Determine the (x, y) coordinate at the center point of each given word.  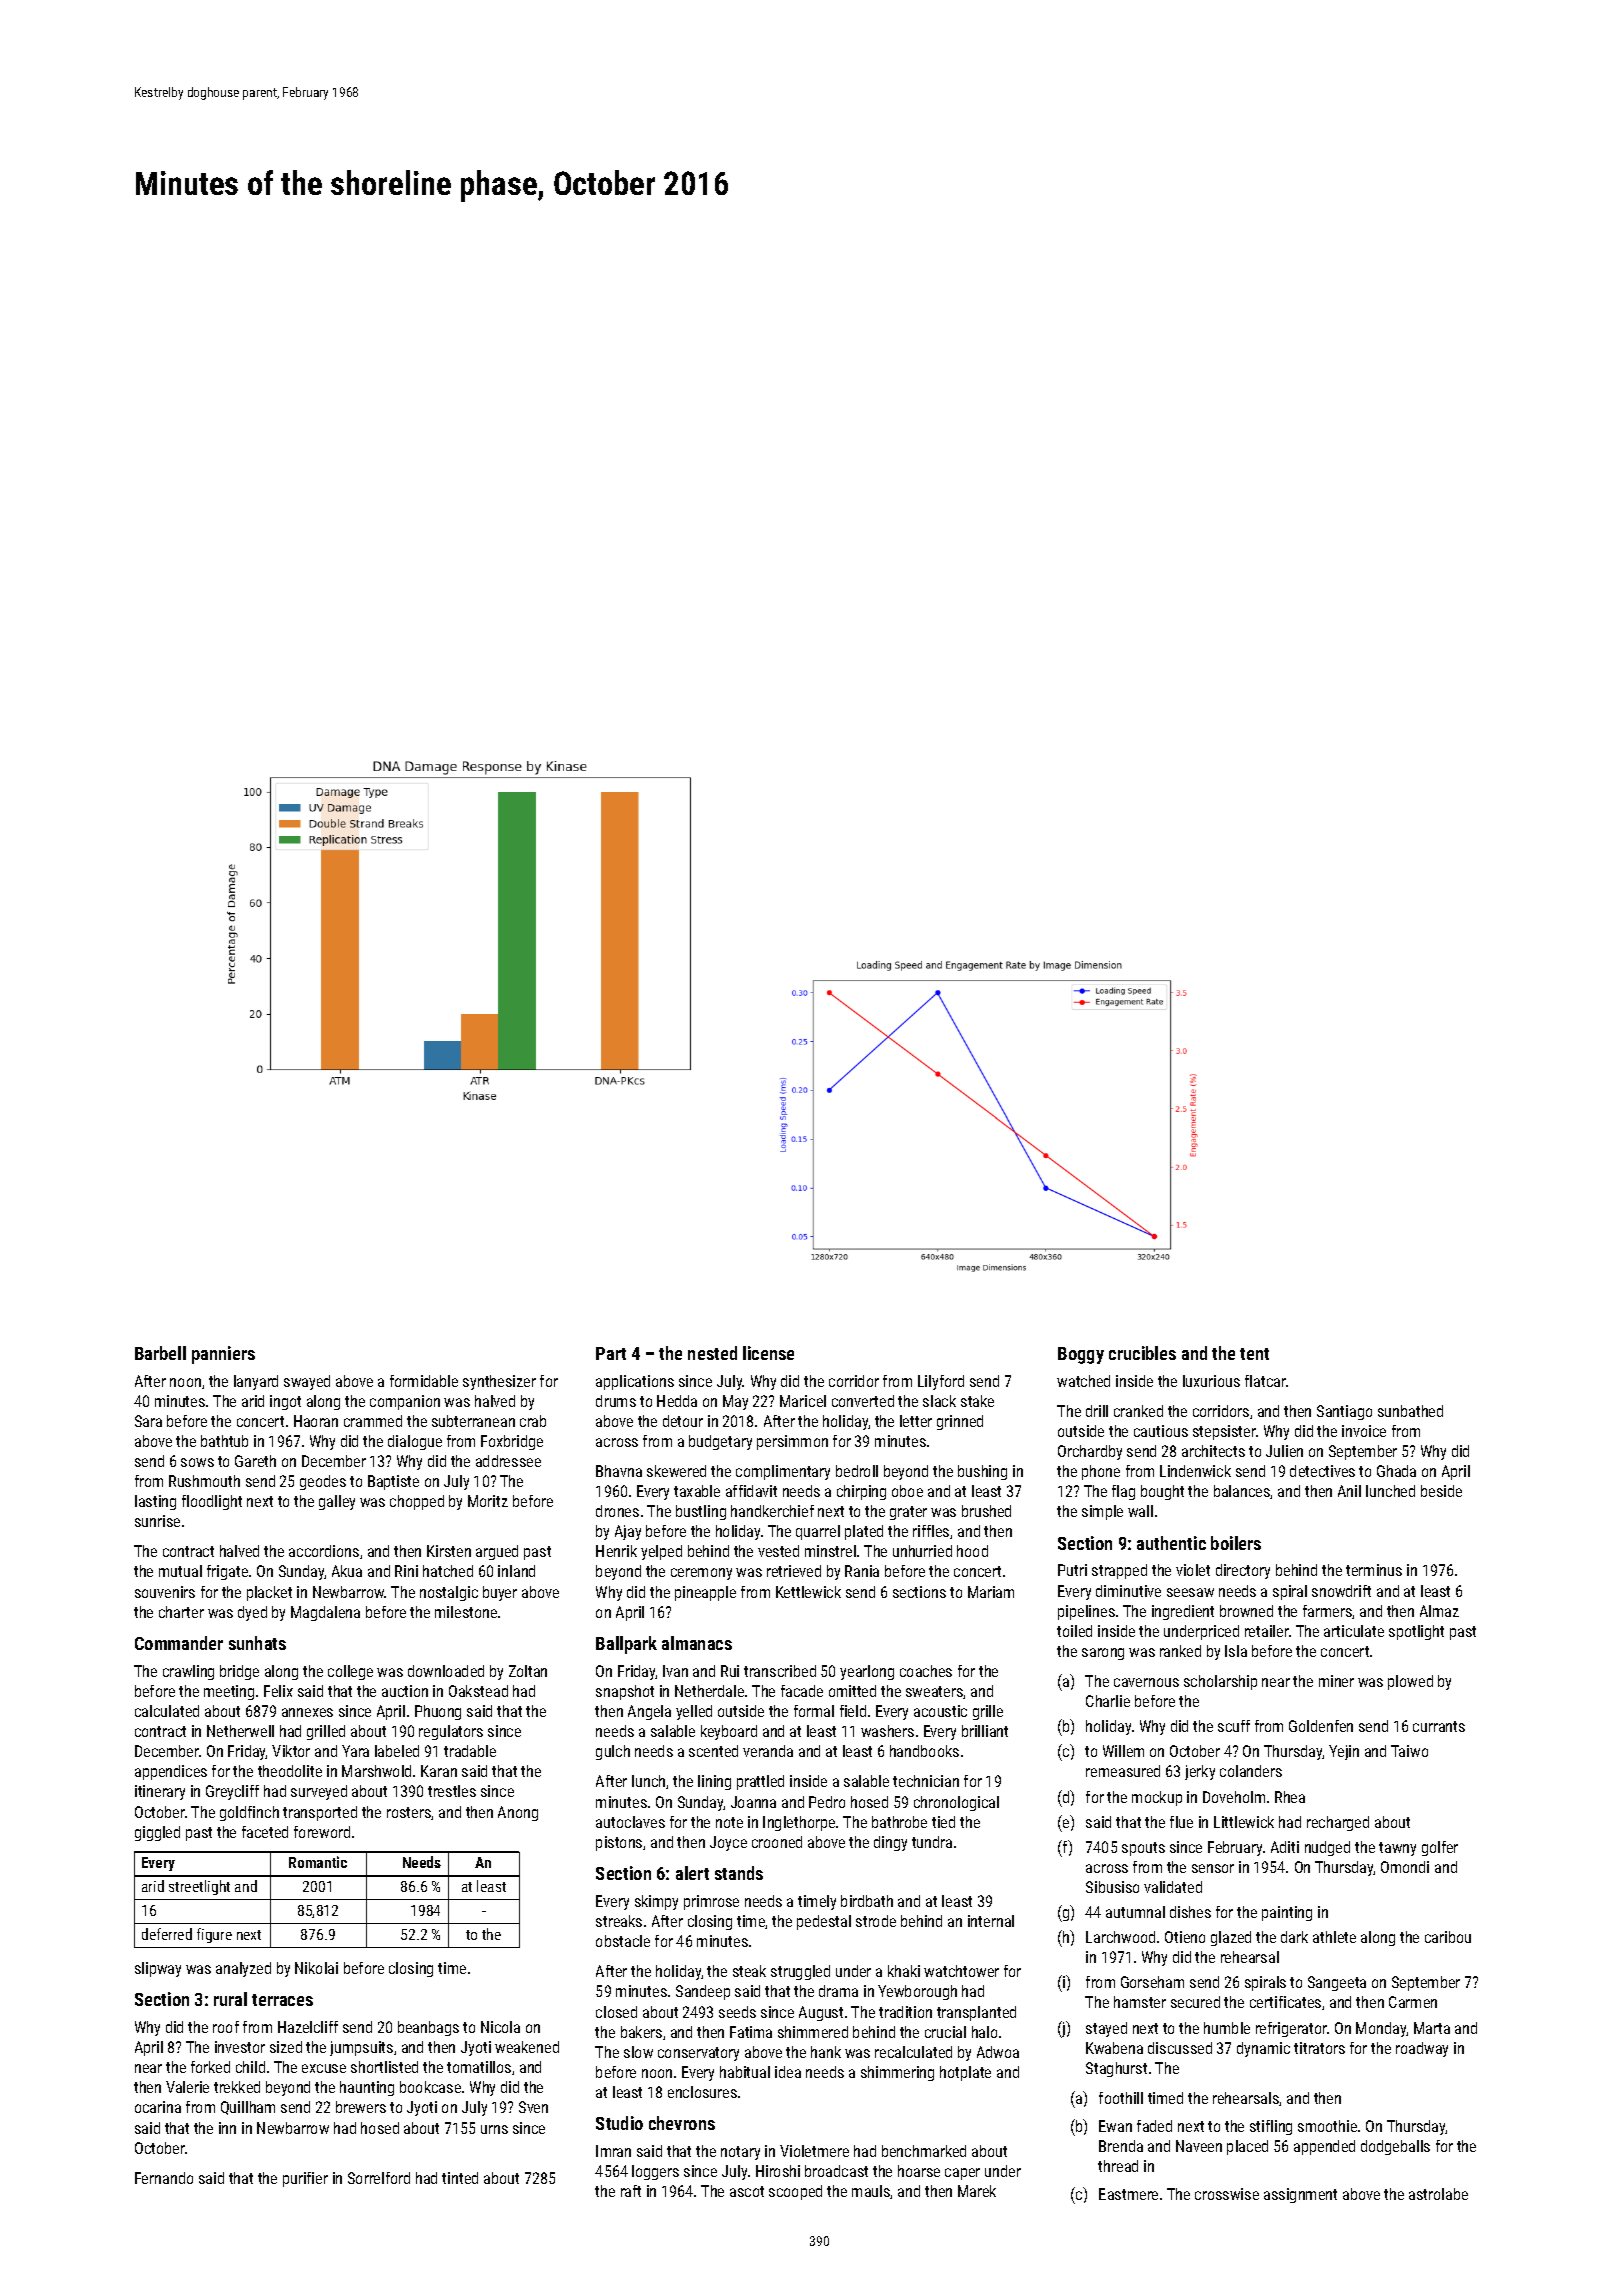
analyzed (243, 1969)
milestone (466, 1612)
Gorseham (1152, 1982)
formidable (424, 1381)
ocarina (158, 2107)
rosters (409, 1812)
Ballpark (626, 1645)
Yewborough (917, 1992)
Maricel (803, 1401)
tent (1254, 1354)
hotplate (965, 2073)
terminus (1374, 1570)
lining (714, 1782)
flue (1181, 1822)
